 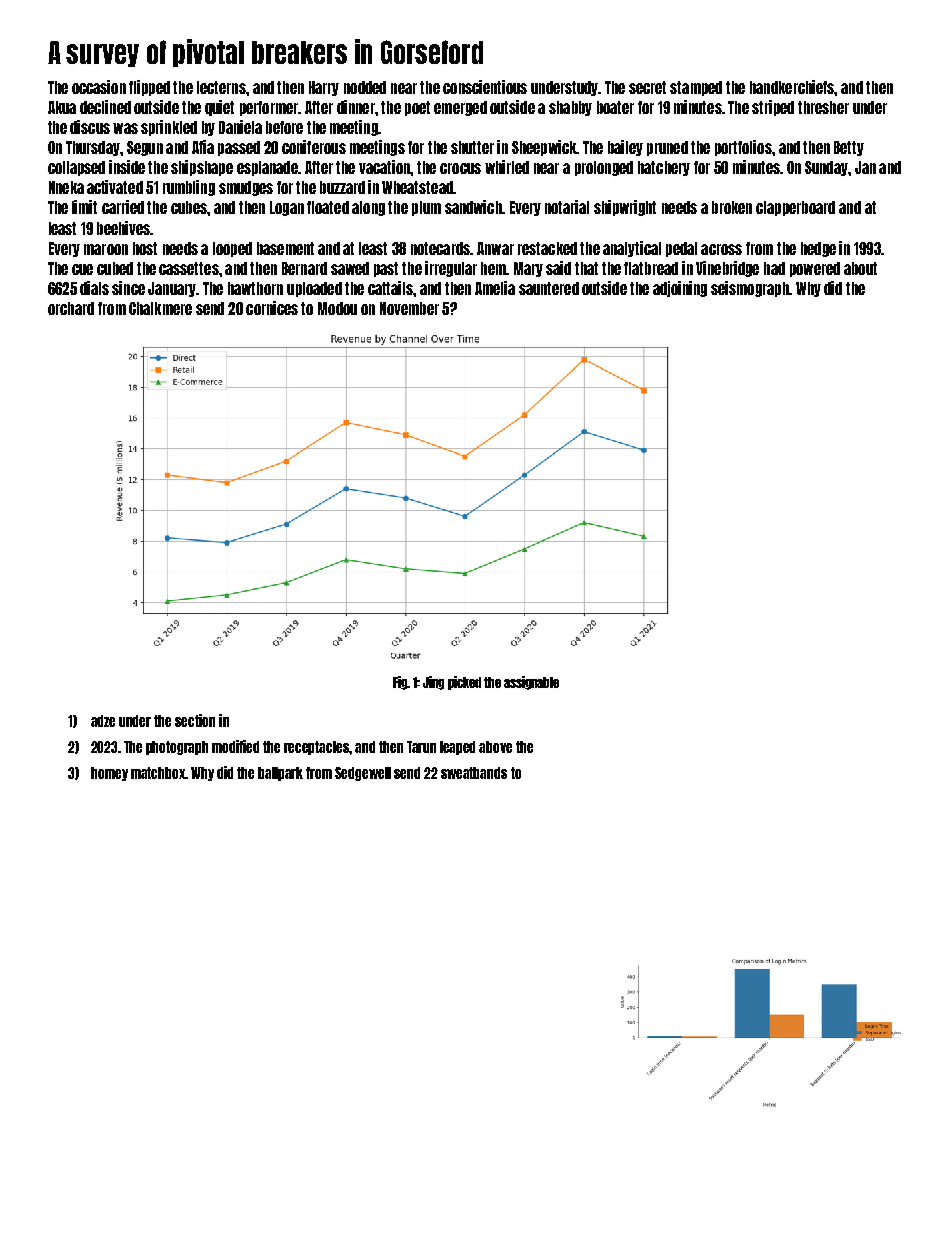 I want to click on cornices, so click(x=272, y=308).
